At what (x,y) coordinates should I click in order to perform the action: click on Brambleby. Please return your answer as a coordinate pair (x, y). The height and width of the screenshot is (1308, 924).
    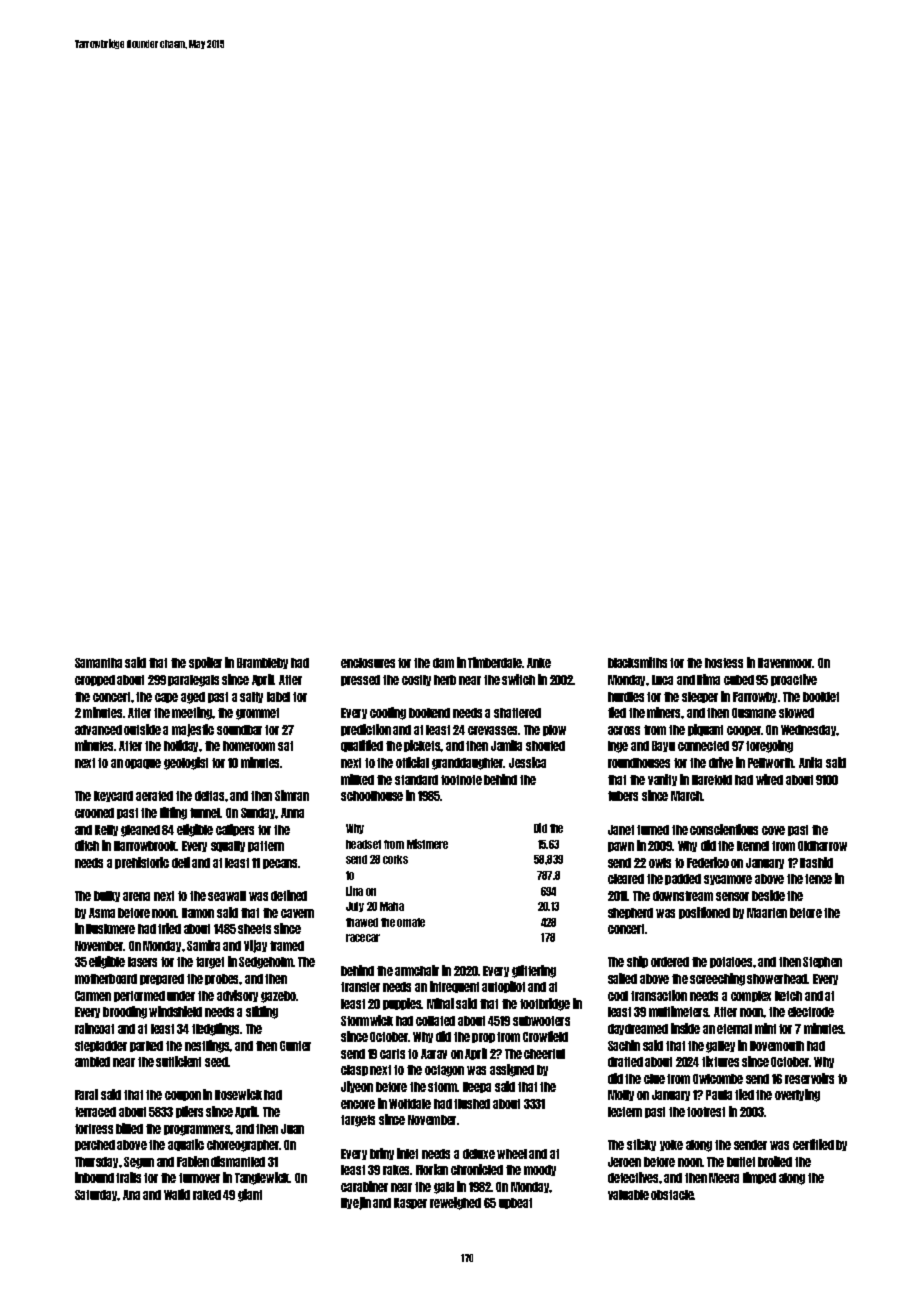
    Looking at the image, I should click on (262, 663).
